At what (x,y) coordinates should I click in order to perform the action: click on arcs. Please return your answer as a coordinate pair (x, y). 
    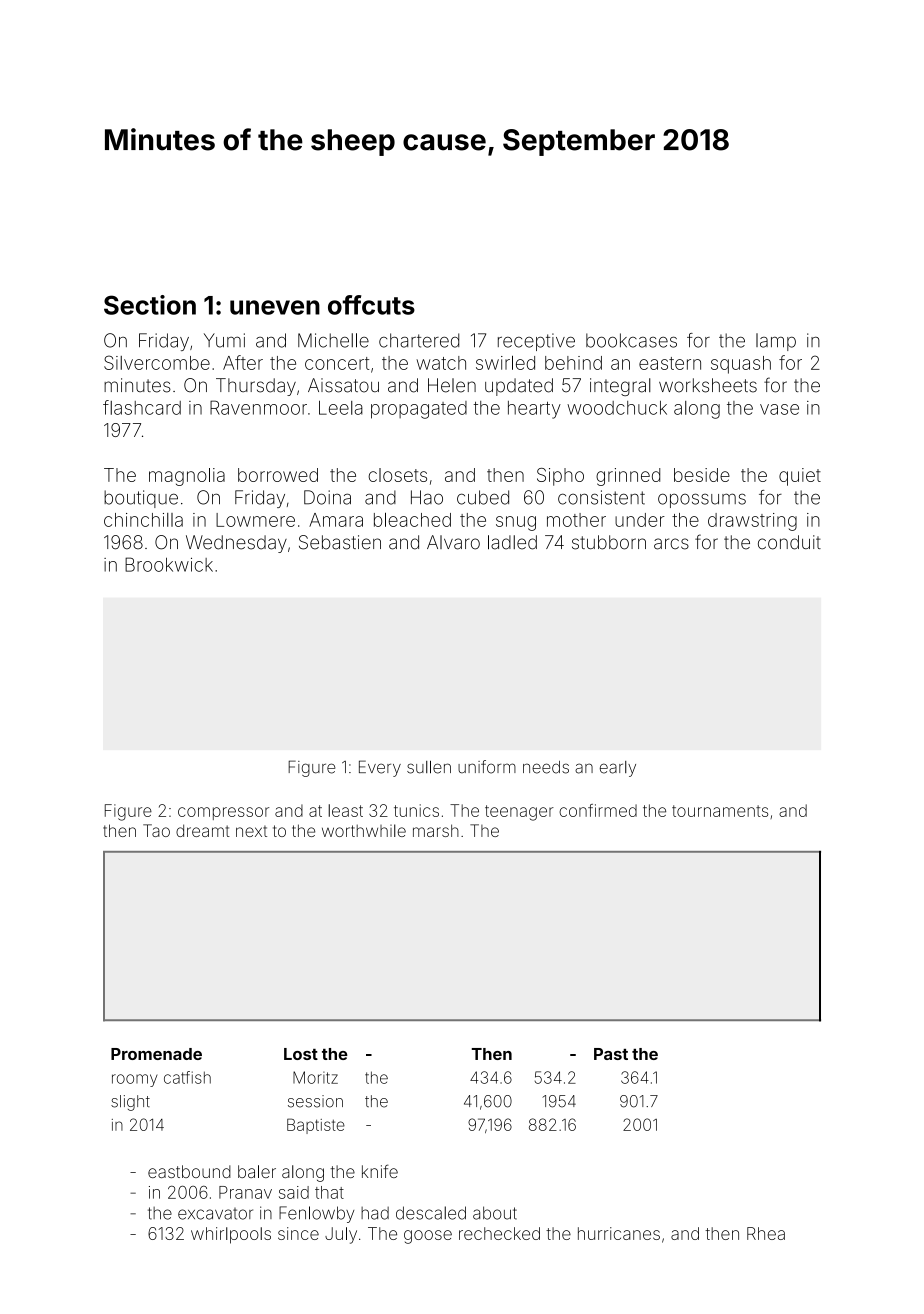
    Looking at the image, I should click on (671, 544).
